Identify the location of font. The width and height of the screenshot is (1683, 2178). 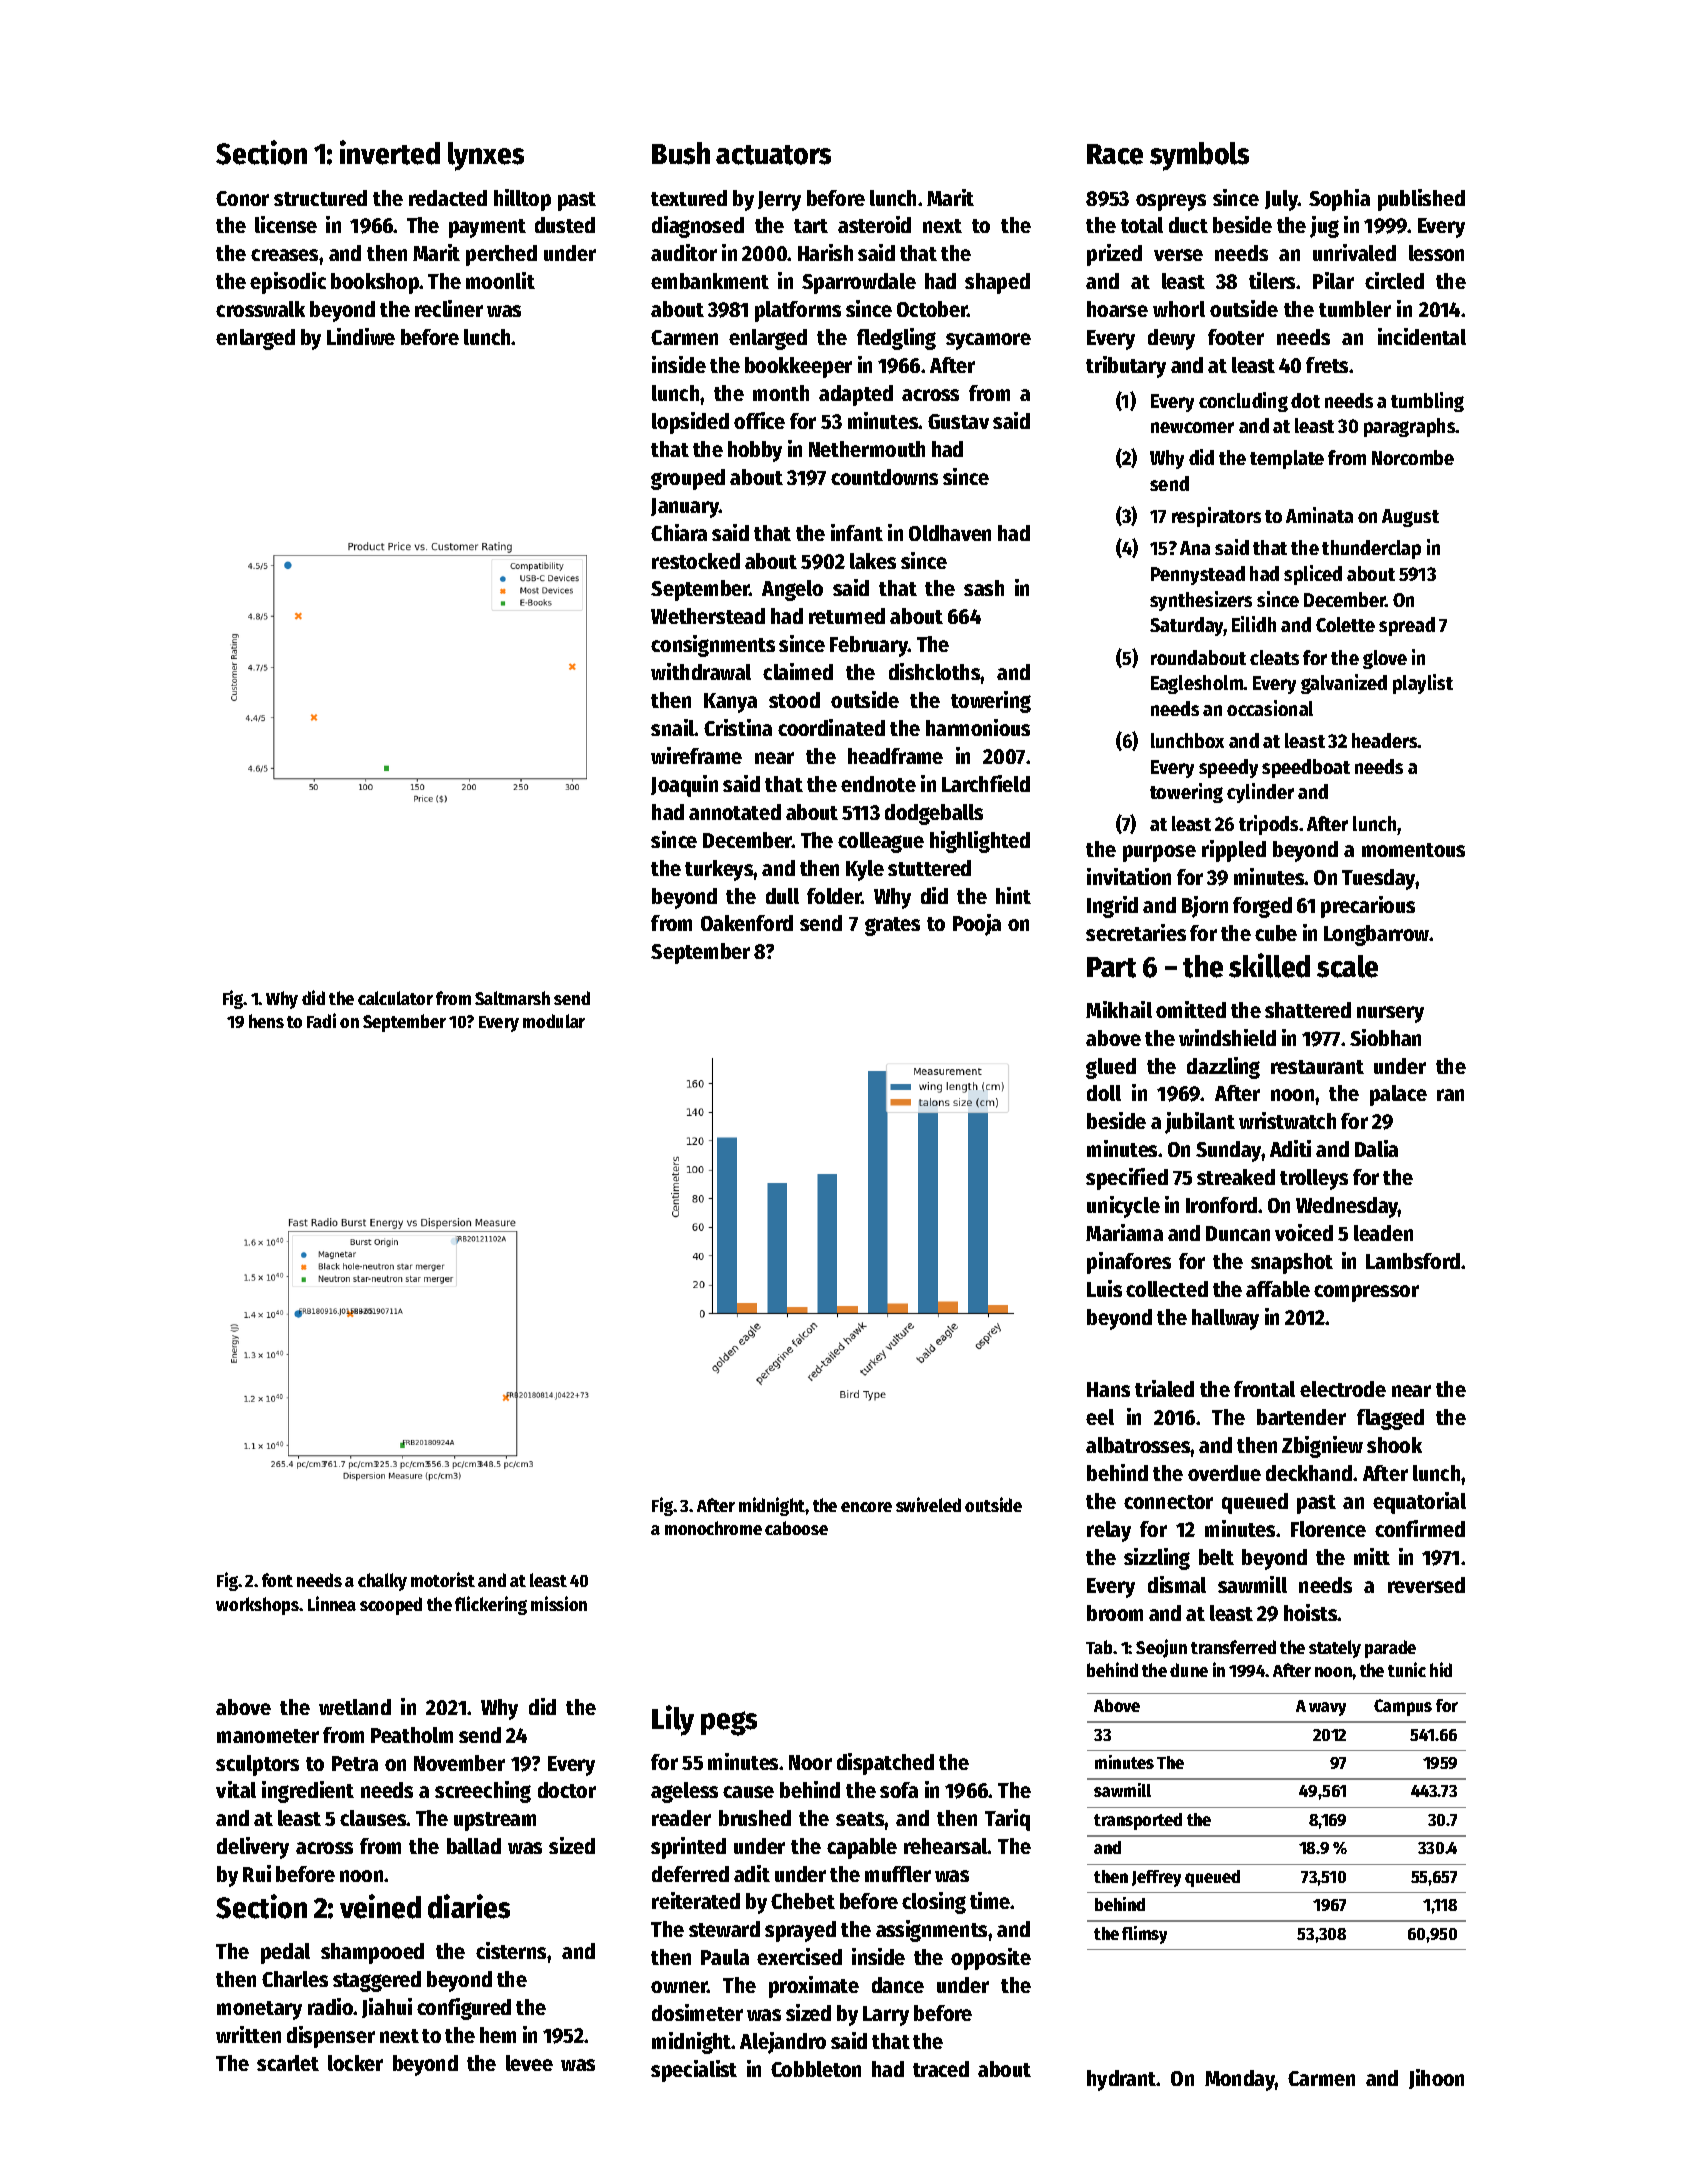
(277, 1580).
